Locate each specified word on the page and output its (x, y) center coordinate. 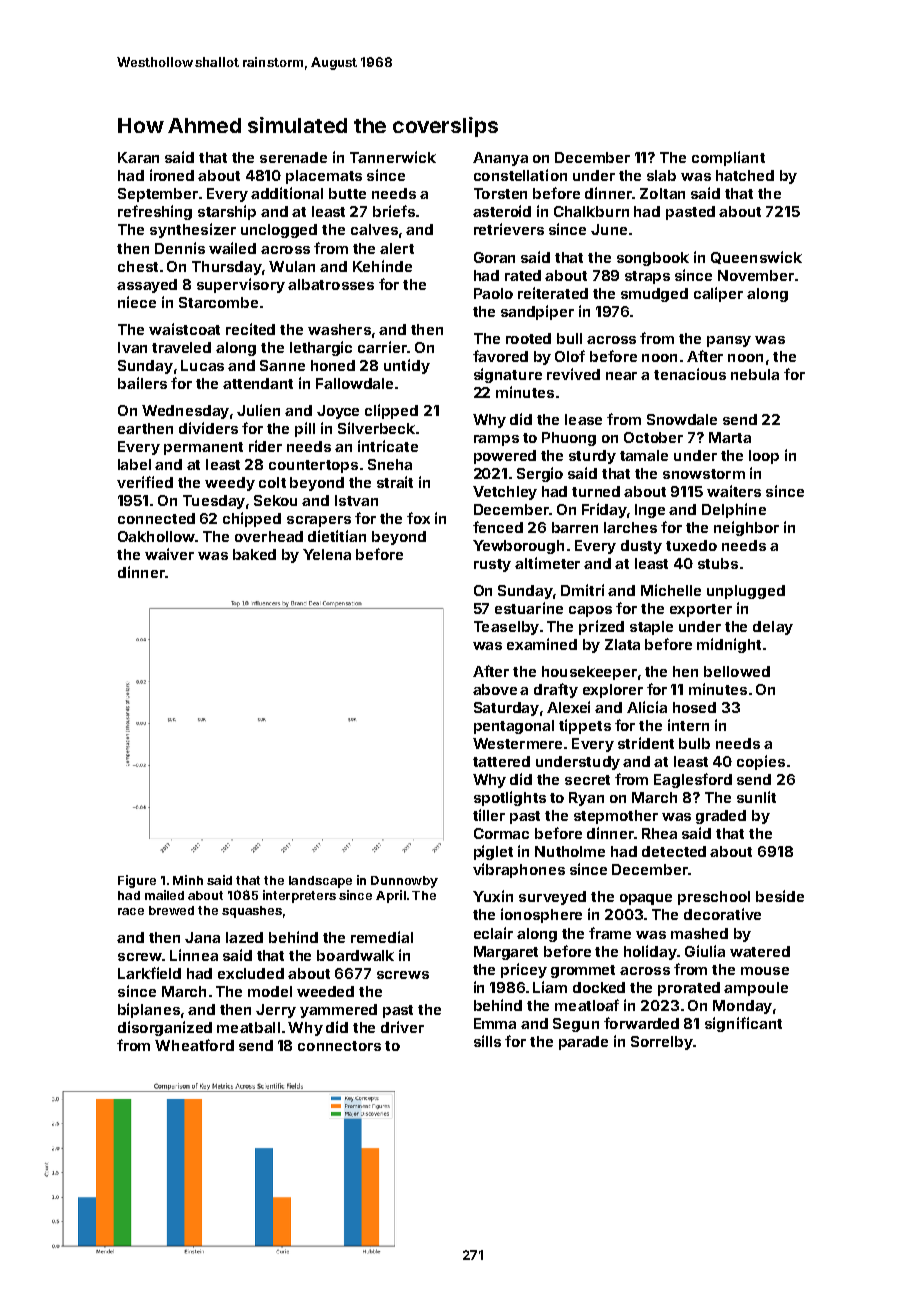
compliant (728, 158)
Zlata (622, 644)
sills (487, 1041)
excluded (251, 973)
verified (145, 482)
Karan (138, 157)
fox (418, 518)
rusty (492, 565)
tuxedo (691, 545)
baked (254, 554)
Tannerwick (393, 157)
